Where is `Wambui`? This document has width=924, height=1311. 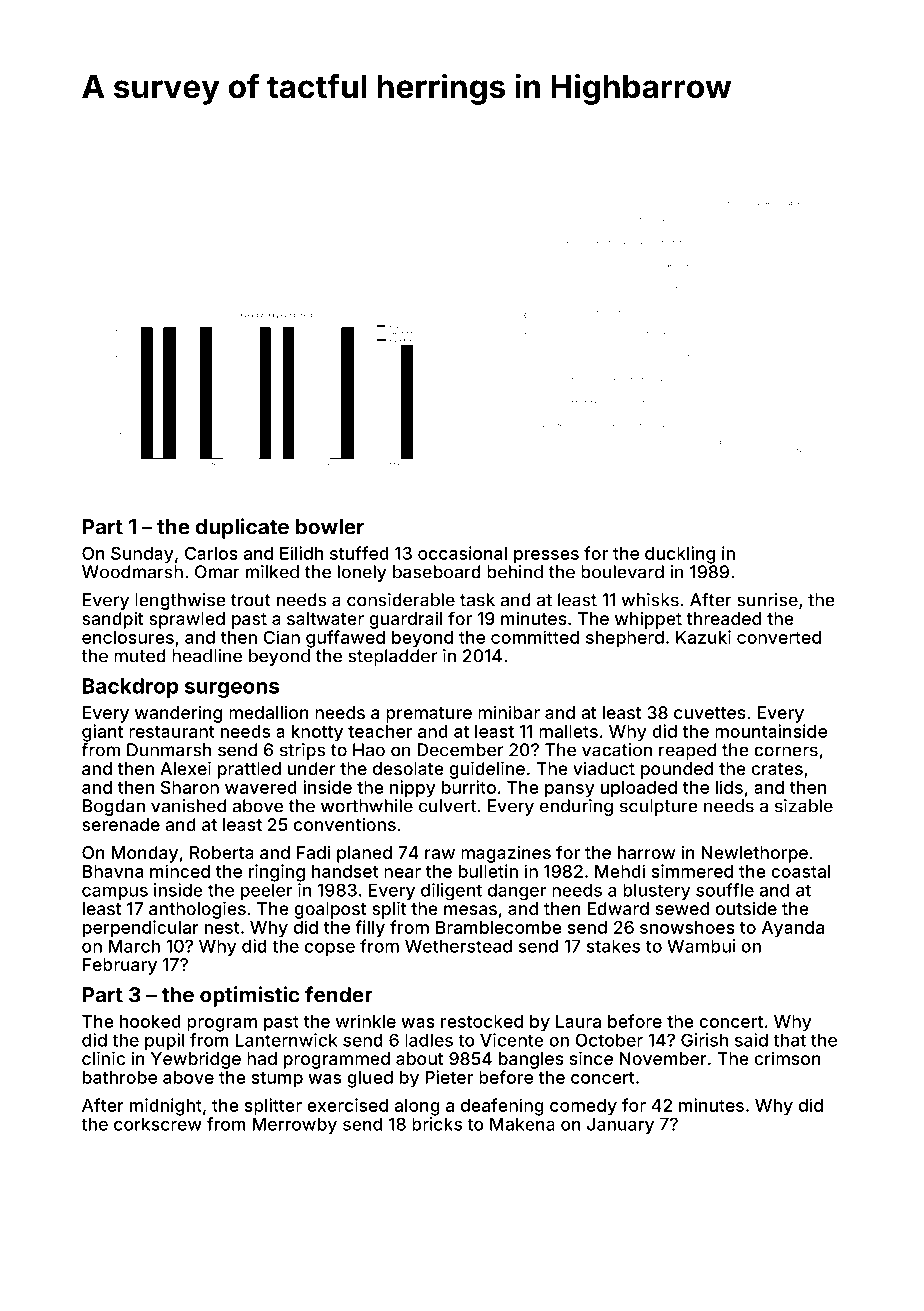 Wambui is located at coordinates (701, 946).
